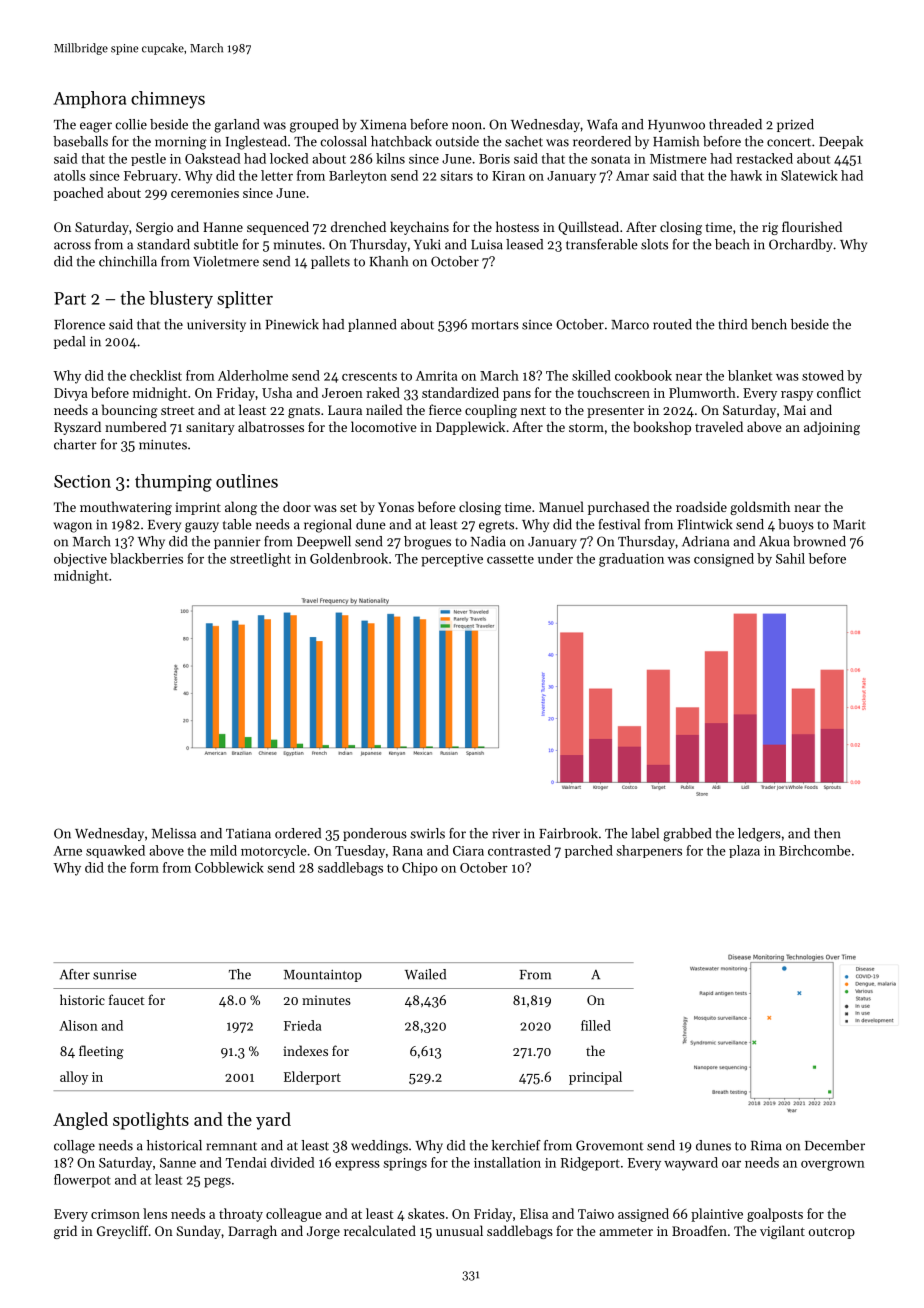  I want to click on Sahil, so click(790, 558).
